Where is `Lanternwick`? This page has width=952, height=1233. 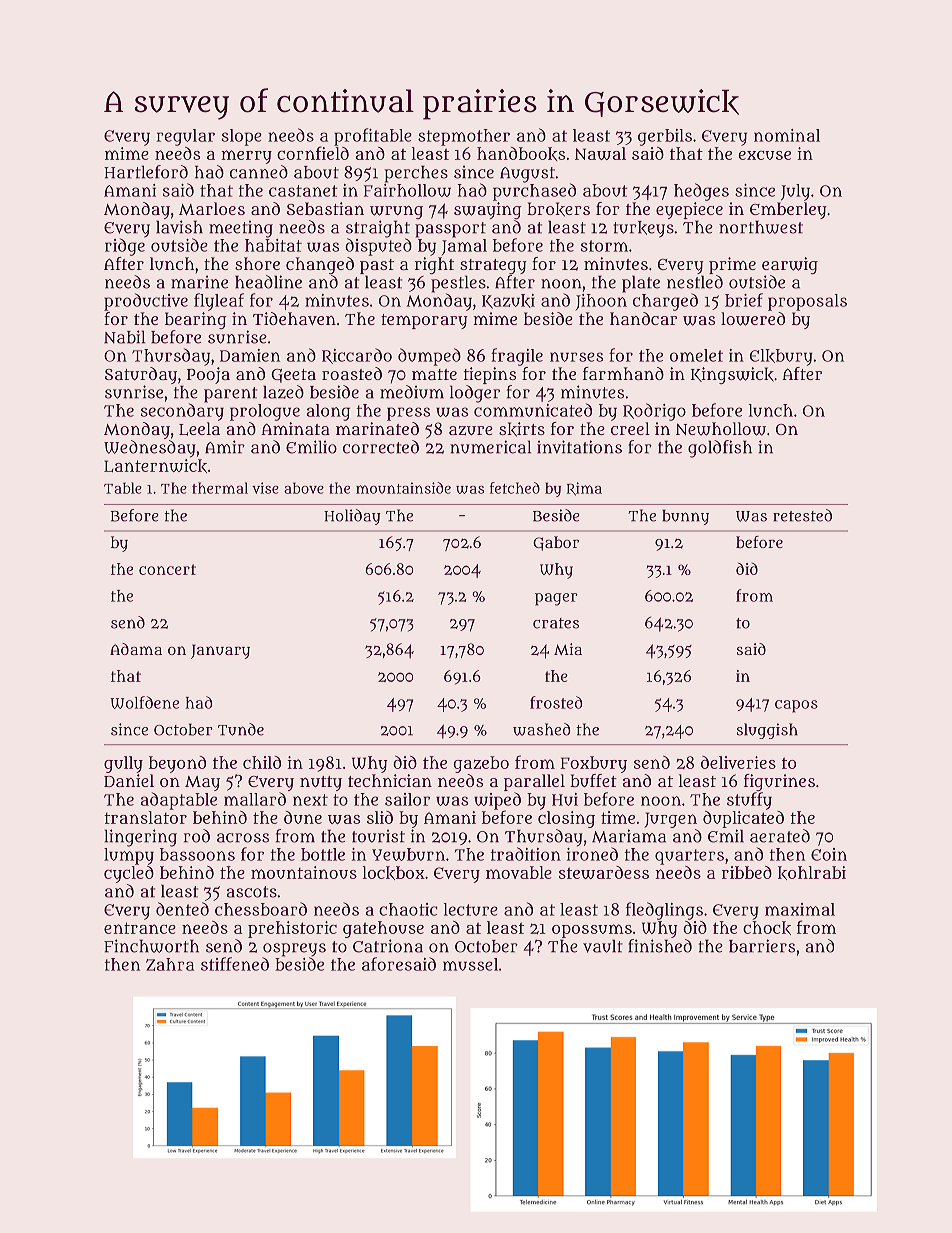 Lanternwick is located at coordinates (155, 466).
